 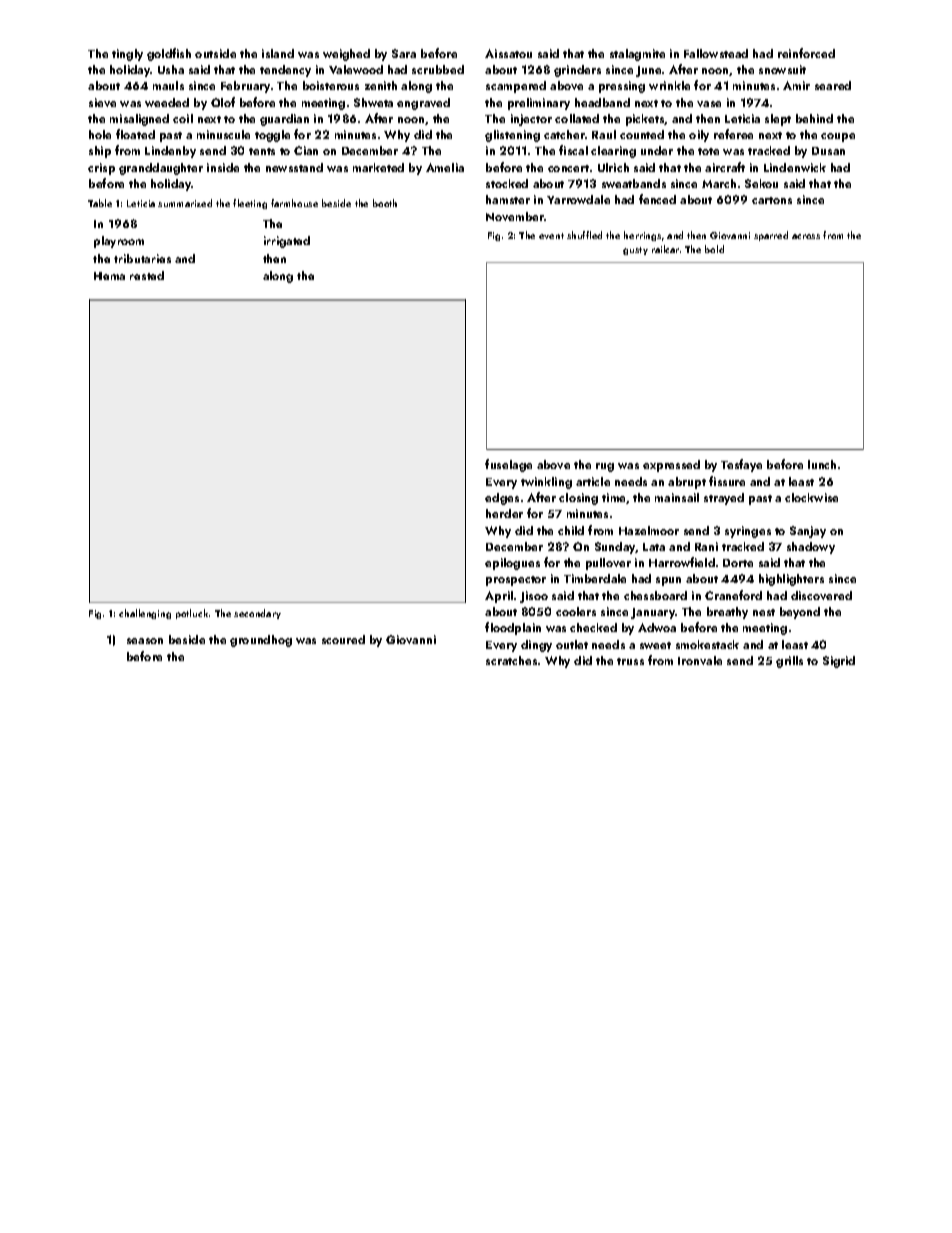 What do you see at coordinates (502, 499) in the image?
I see `edges` at bounding box center [502, 499].
